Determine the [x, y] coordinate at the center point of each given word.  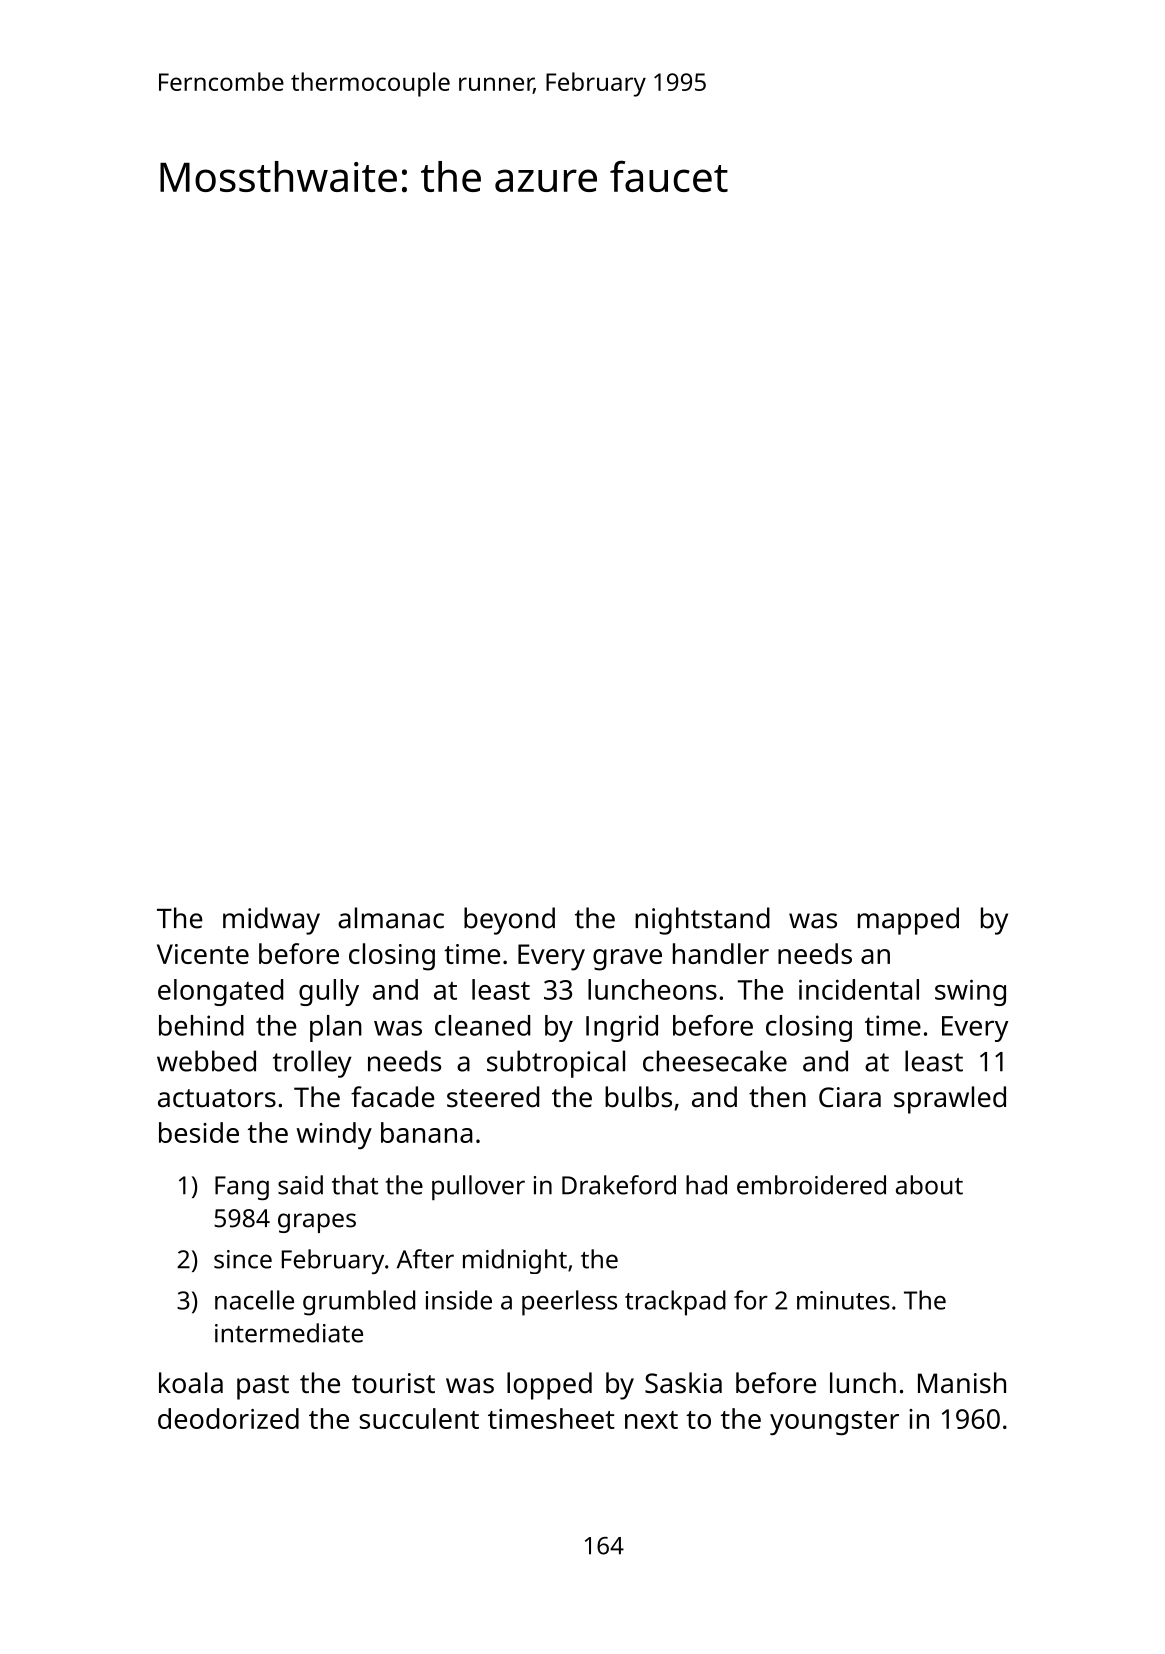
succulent [419, 1418]
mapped [908, 921]
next [651, 1420]
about [929, 1185]
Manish [962, 1383]
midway [271, 921]
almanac [391, 918]
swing [970, 992]
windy [334, 1135]
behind [201, 1025]
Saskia [683, 1383]
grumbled [359, 1303]
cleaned [482, 1025]
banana [427, 1132]
